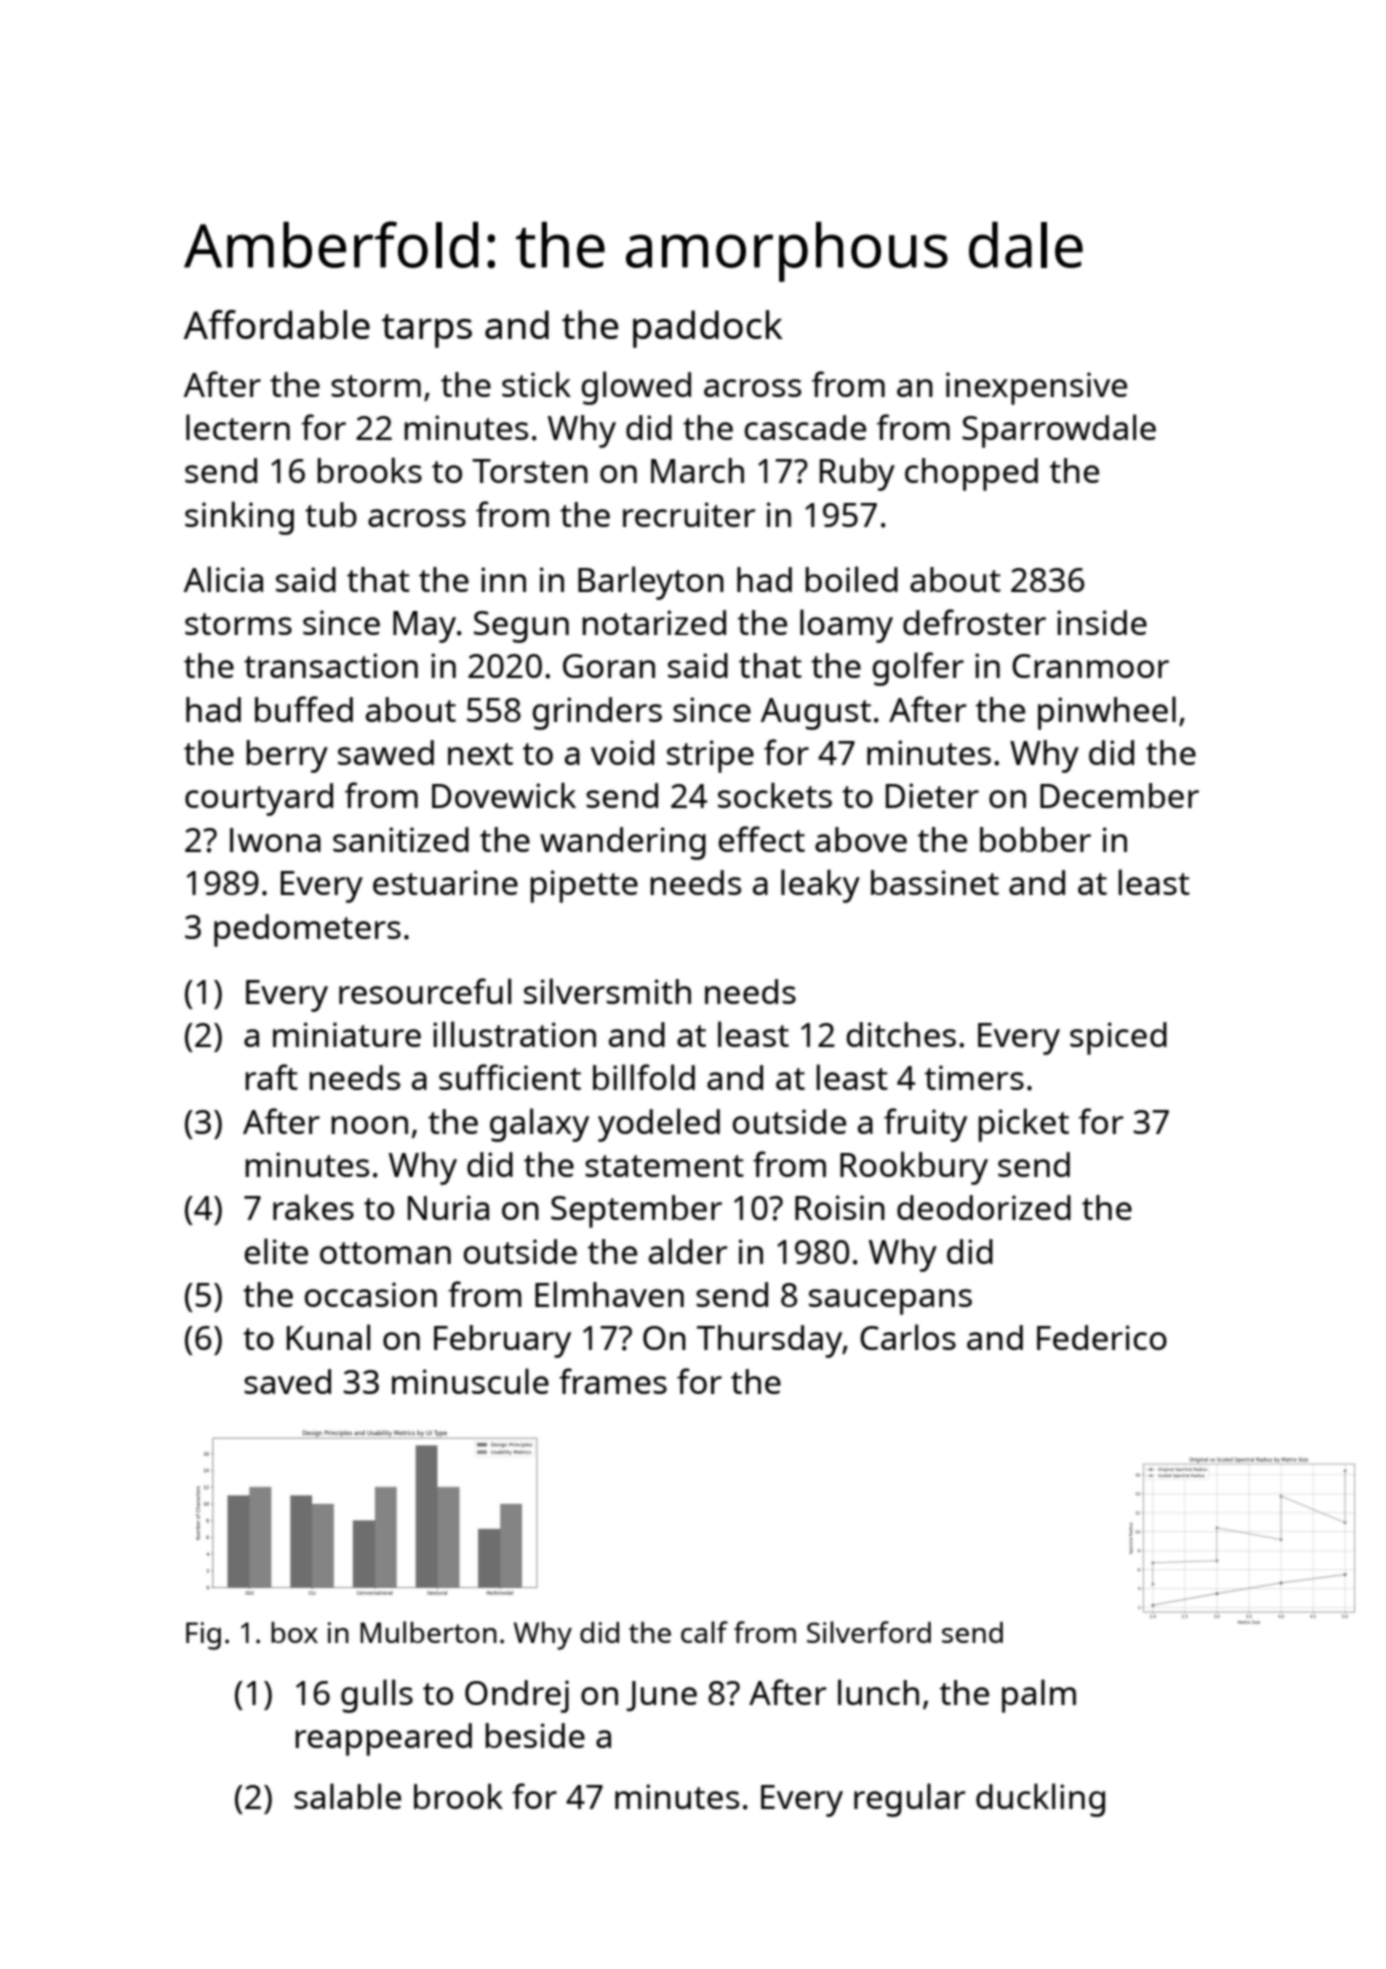 This image has width=1386, height=1969. Describe the element at coordinates (909, 1800) in the image. I see `regular` at that location.
